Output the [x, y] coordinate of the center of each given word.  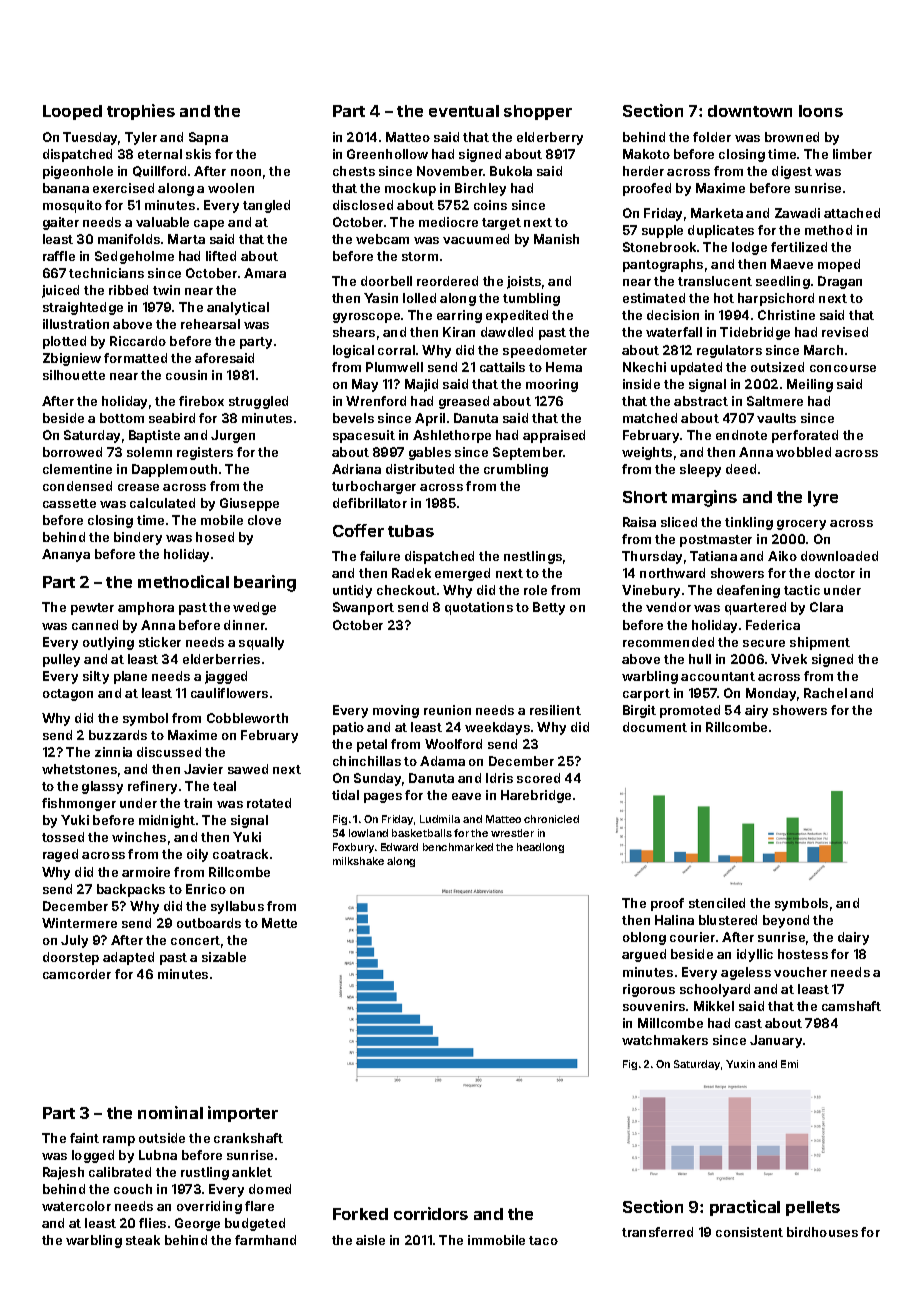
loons [821, 111]
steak [143, 1240]
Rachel [825, 693]
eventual [464, 111]
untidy [352, 591]
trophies [141, 112]
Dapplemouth [174, 470]
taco [543, 1240]
